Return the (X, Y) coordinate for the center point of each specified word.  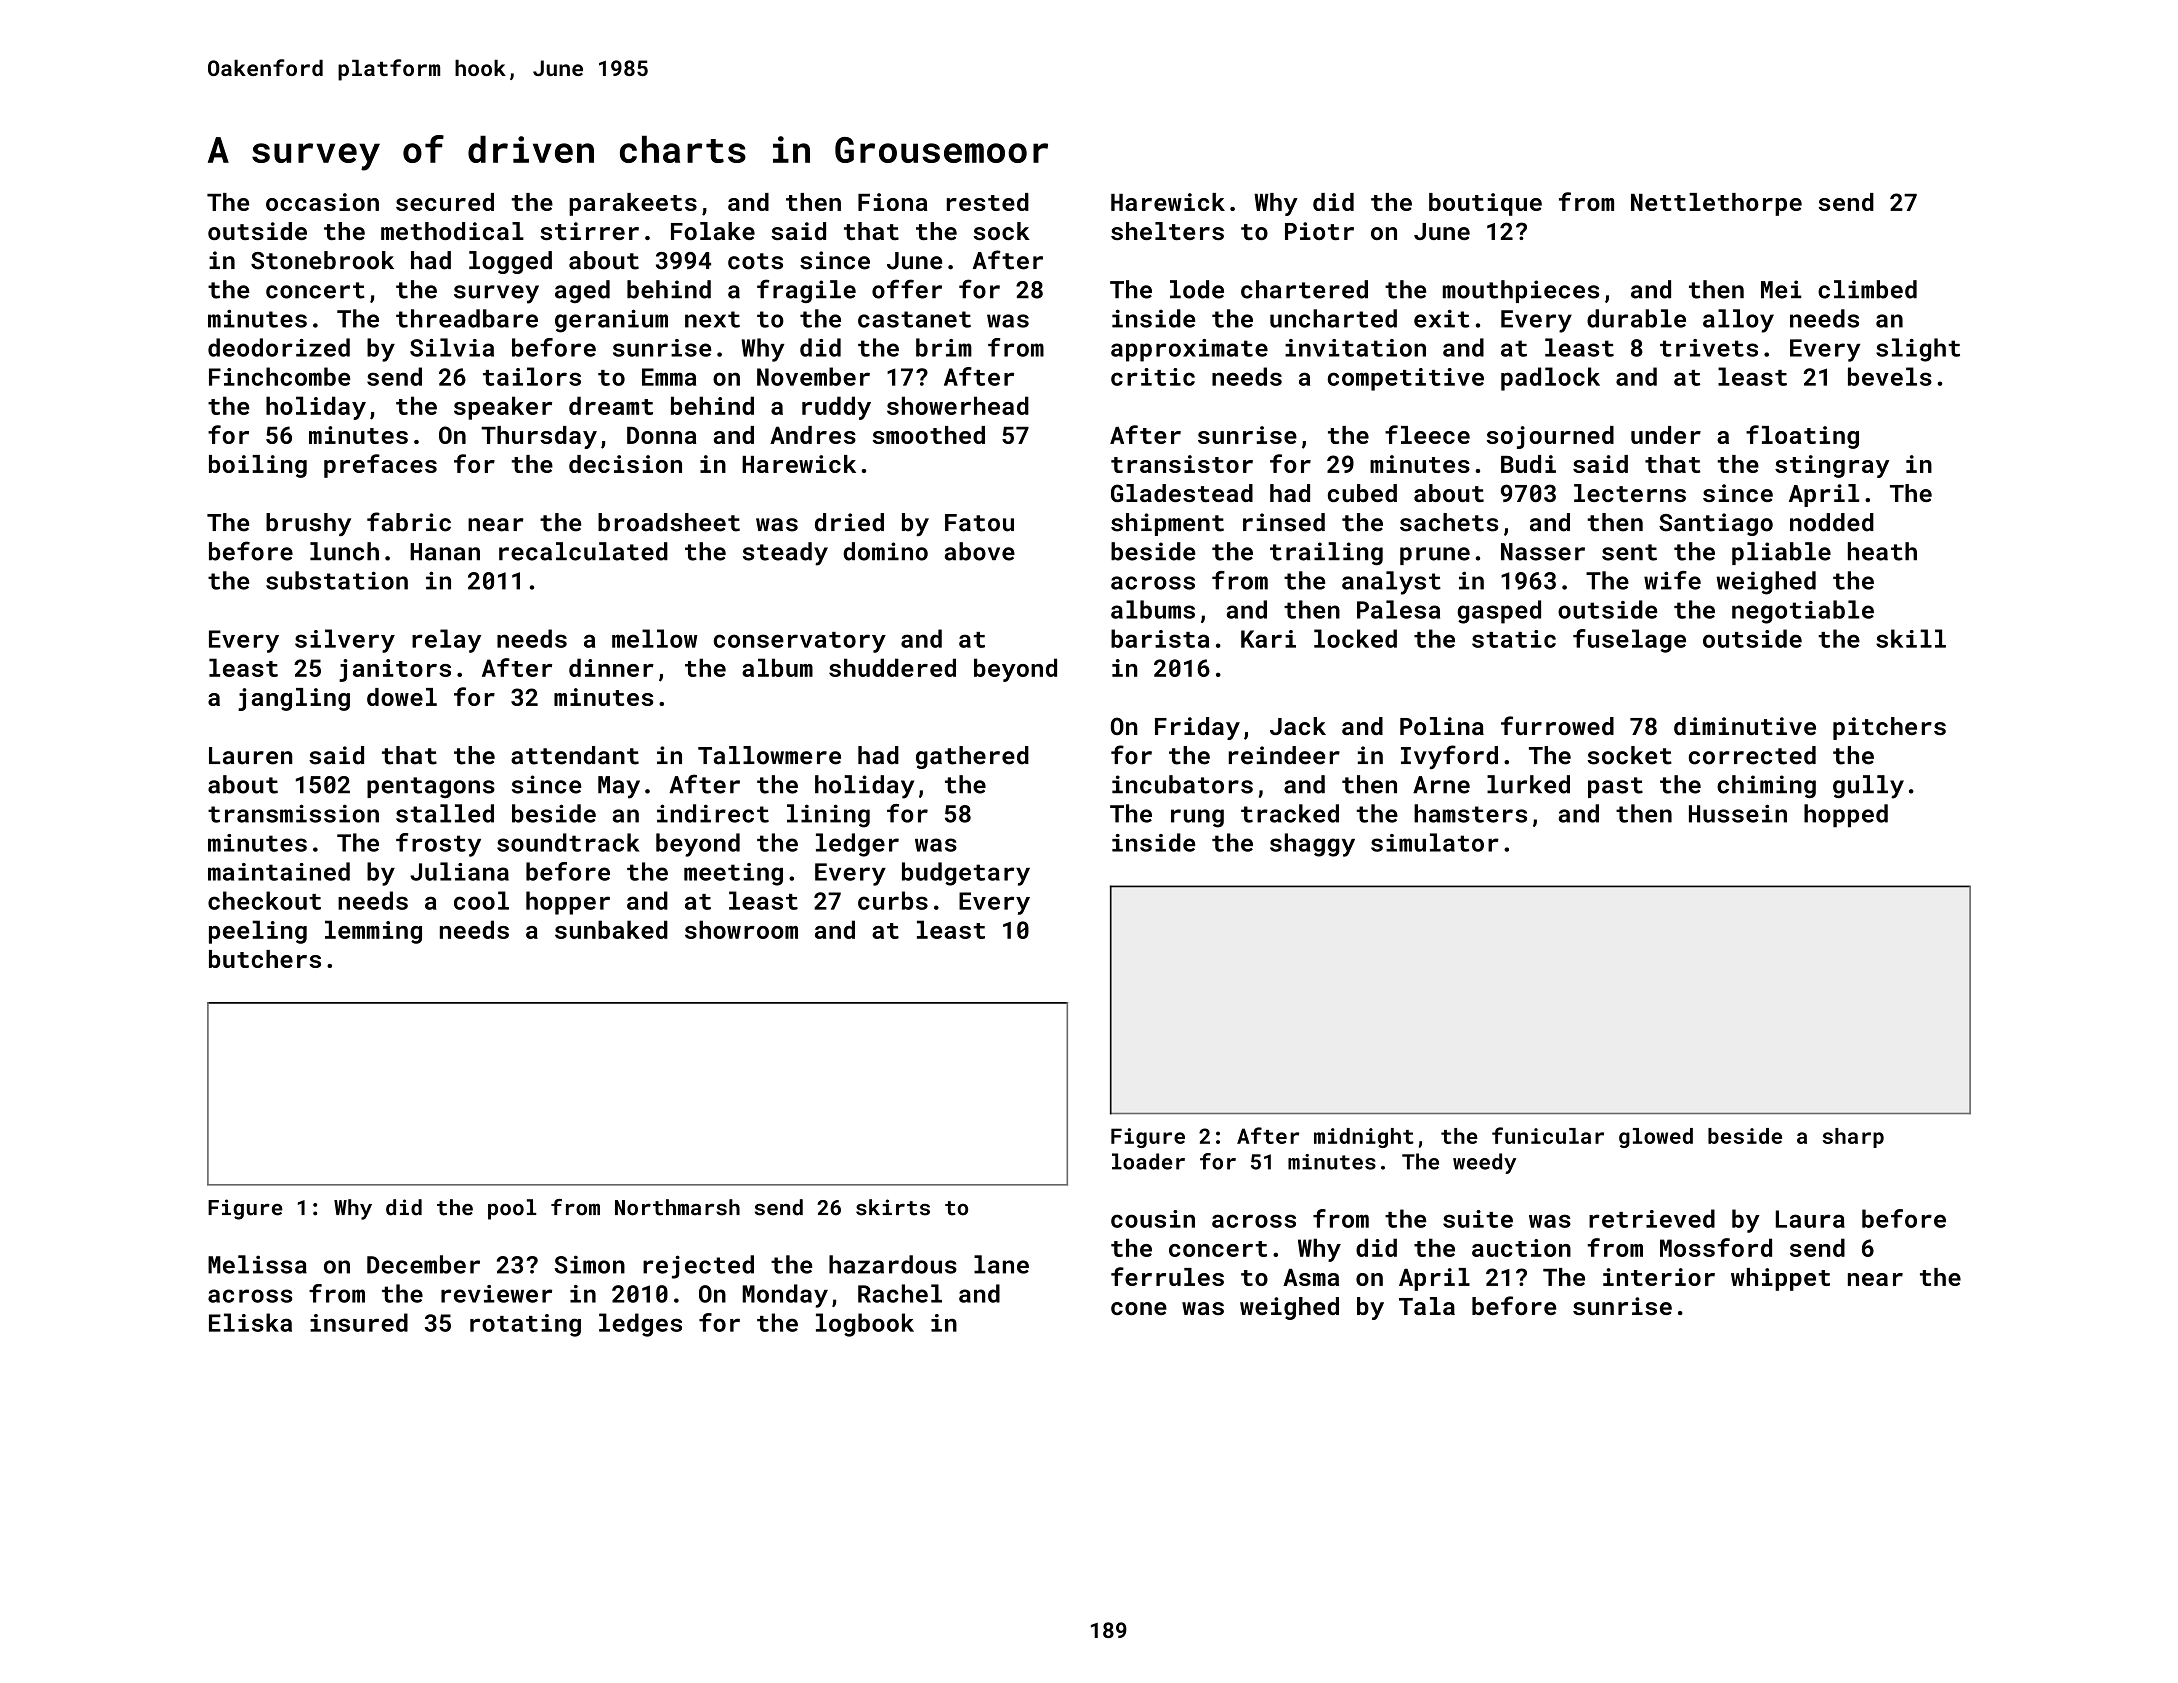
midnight (1364, 1138)
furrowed (1557, 725)
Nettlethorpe (1716, 204)
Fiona (893, 202)
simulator (1435, 842)
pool (512, 1209)
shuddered (892, 667)
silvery (345, 641)
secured (445, 202)
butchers (265, 959)
